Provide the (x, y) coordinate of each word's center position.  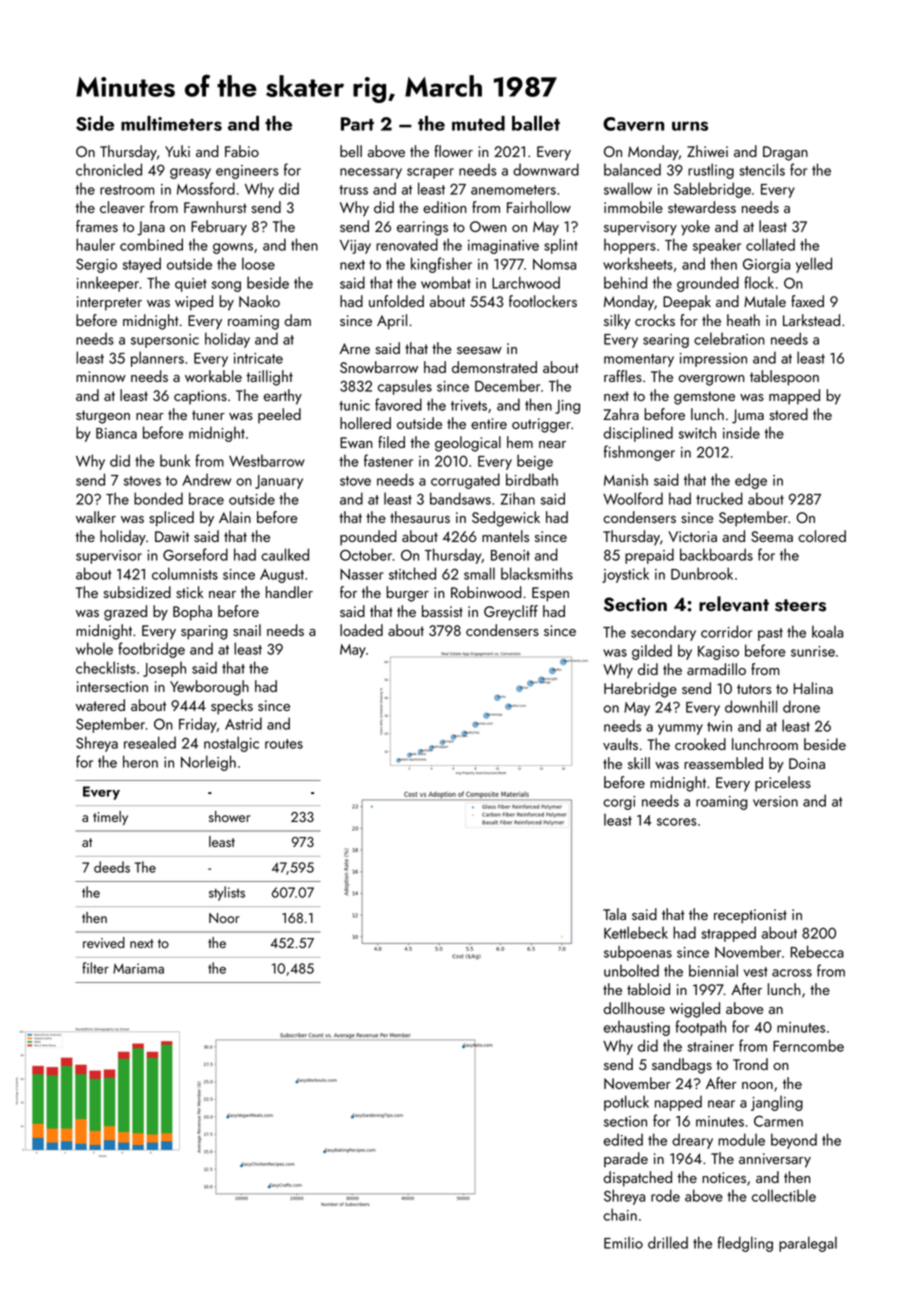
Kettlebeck (636, 932)
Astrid (243, 723)
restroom (127, 190)
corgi (619, 803)
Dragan (785, 153)
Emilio (623, 1242)
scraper (430, 173)
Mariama (138, 968)
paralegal (808, 1244)
